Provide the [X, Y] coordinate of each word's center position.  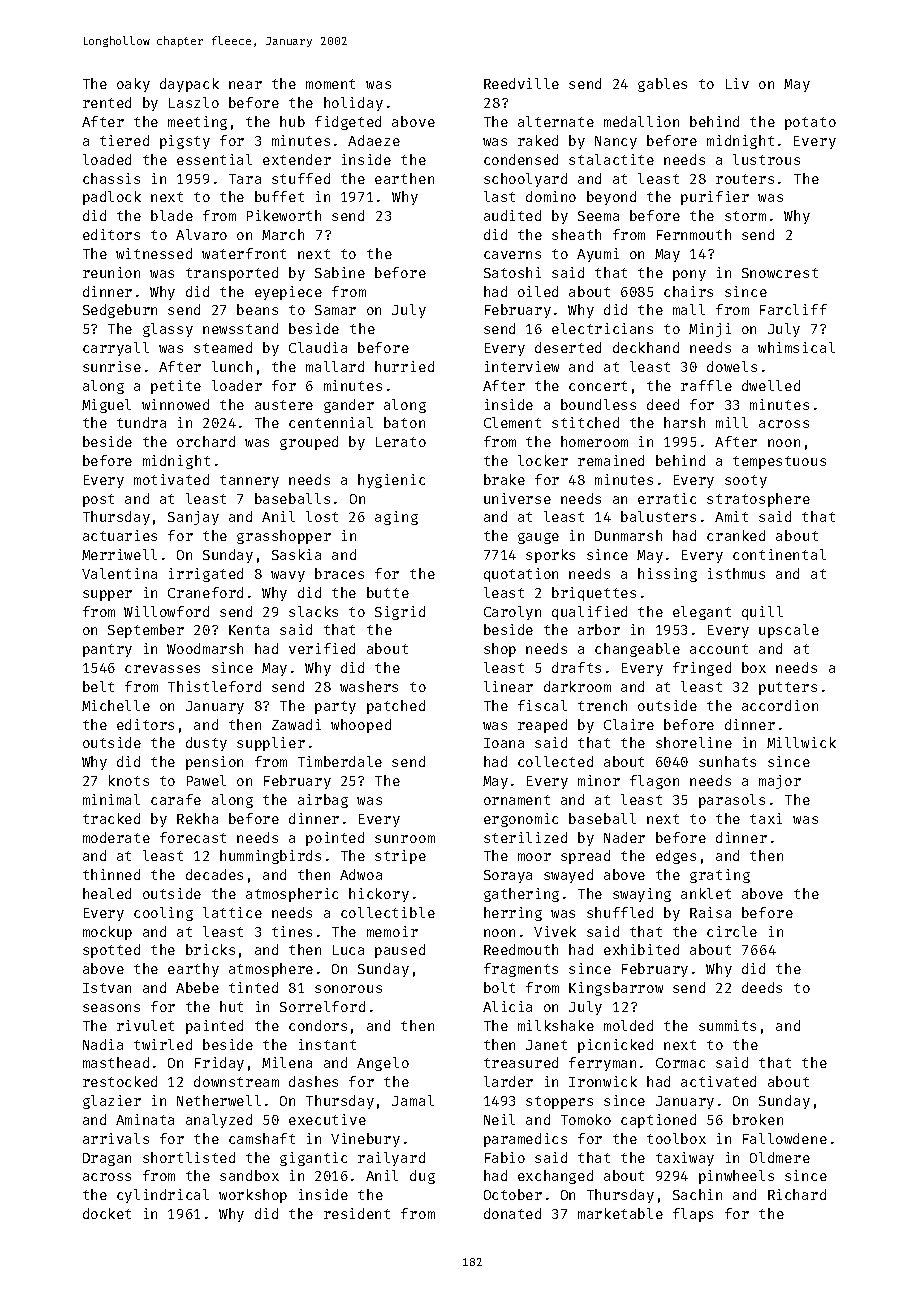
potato [810, 123]
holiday [353, 104]
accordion [780, 705]
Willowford [166, 611]
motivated [171, 479]
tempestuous [779, 462]
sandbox [249, 1175]
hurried [404, 366]
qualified [589, 613]
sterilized [525, 837]
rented [107, 102]
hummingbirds [270, 857]
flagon [654, 782]
